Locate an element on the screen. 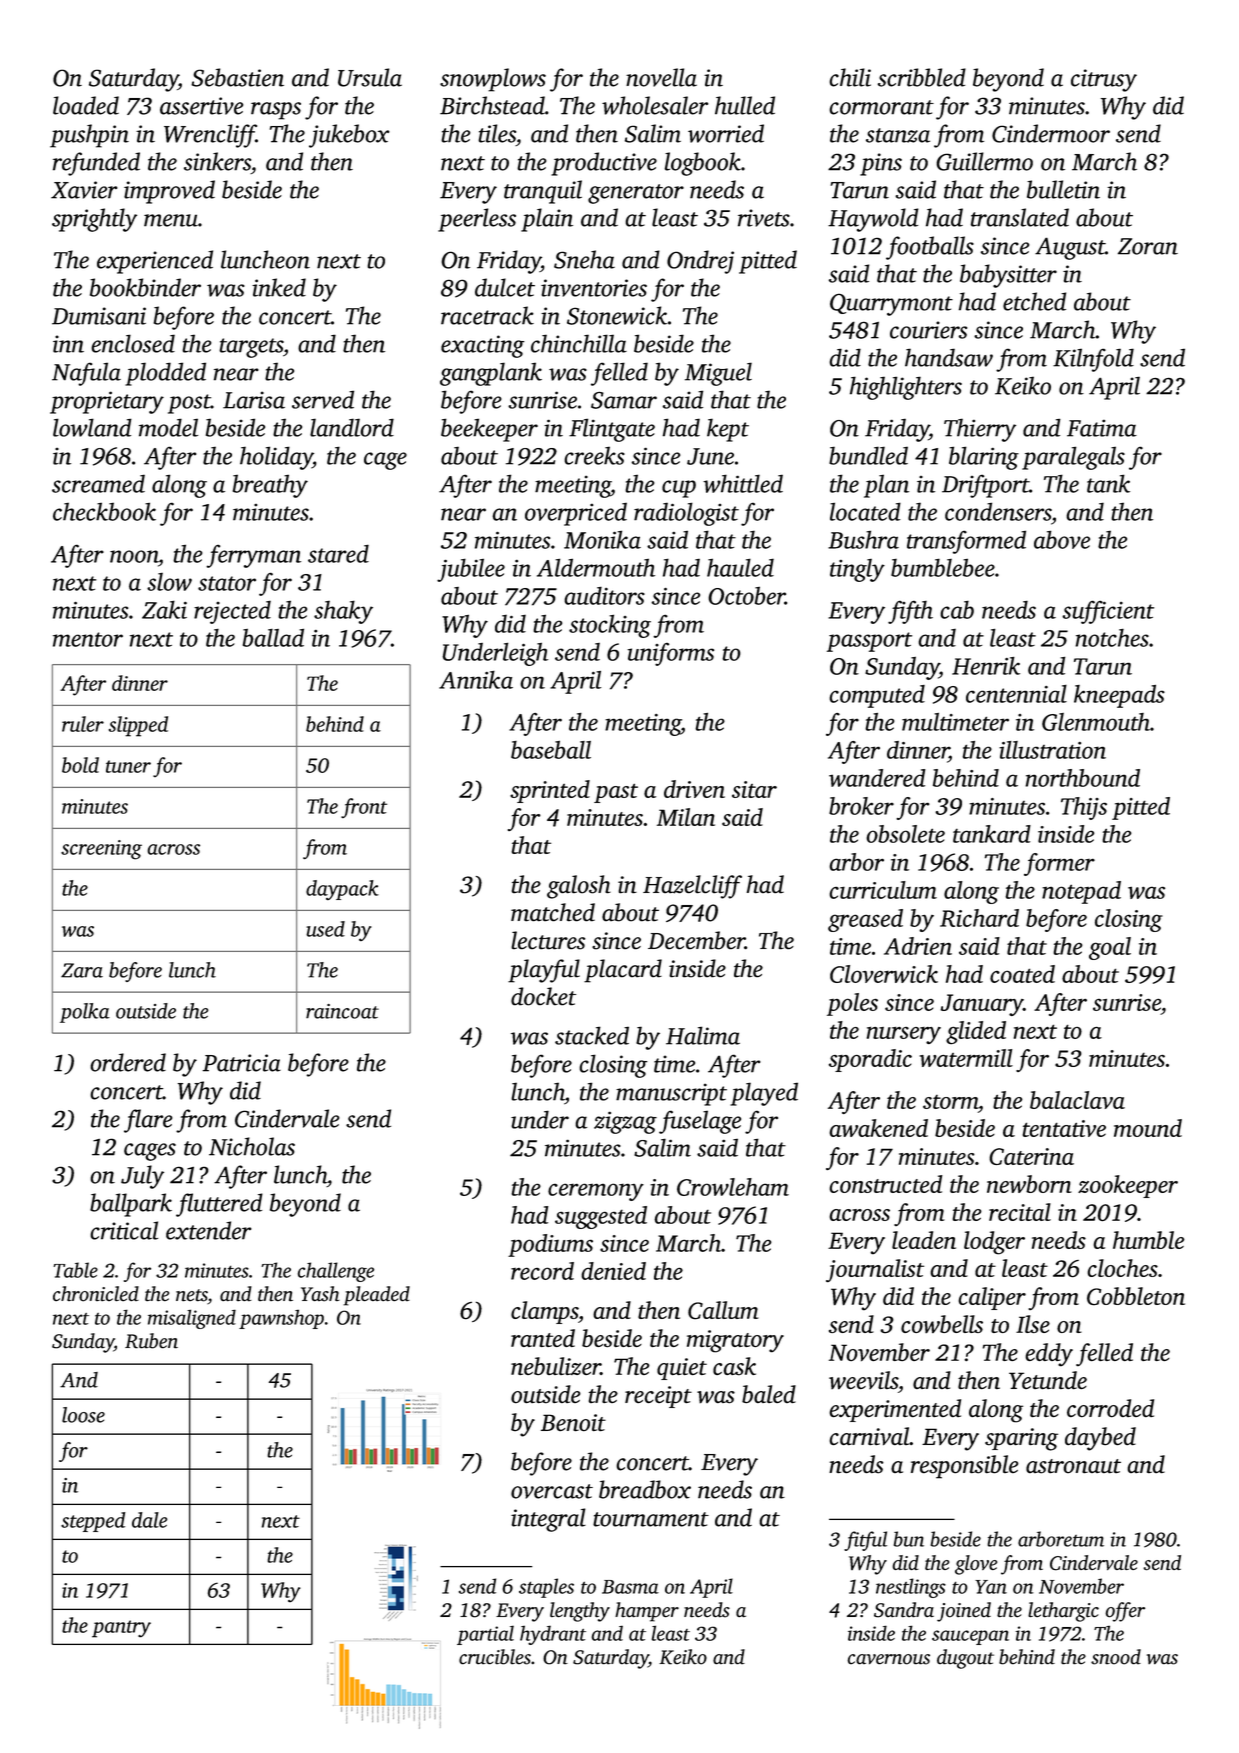 The width and height of the screenshot is (1239, 1753). kneepads is located at coordinates (1119, 696).
